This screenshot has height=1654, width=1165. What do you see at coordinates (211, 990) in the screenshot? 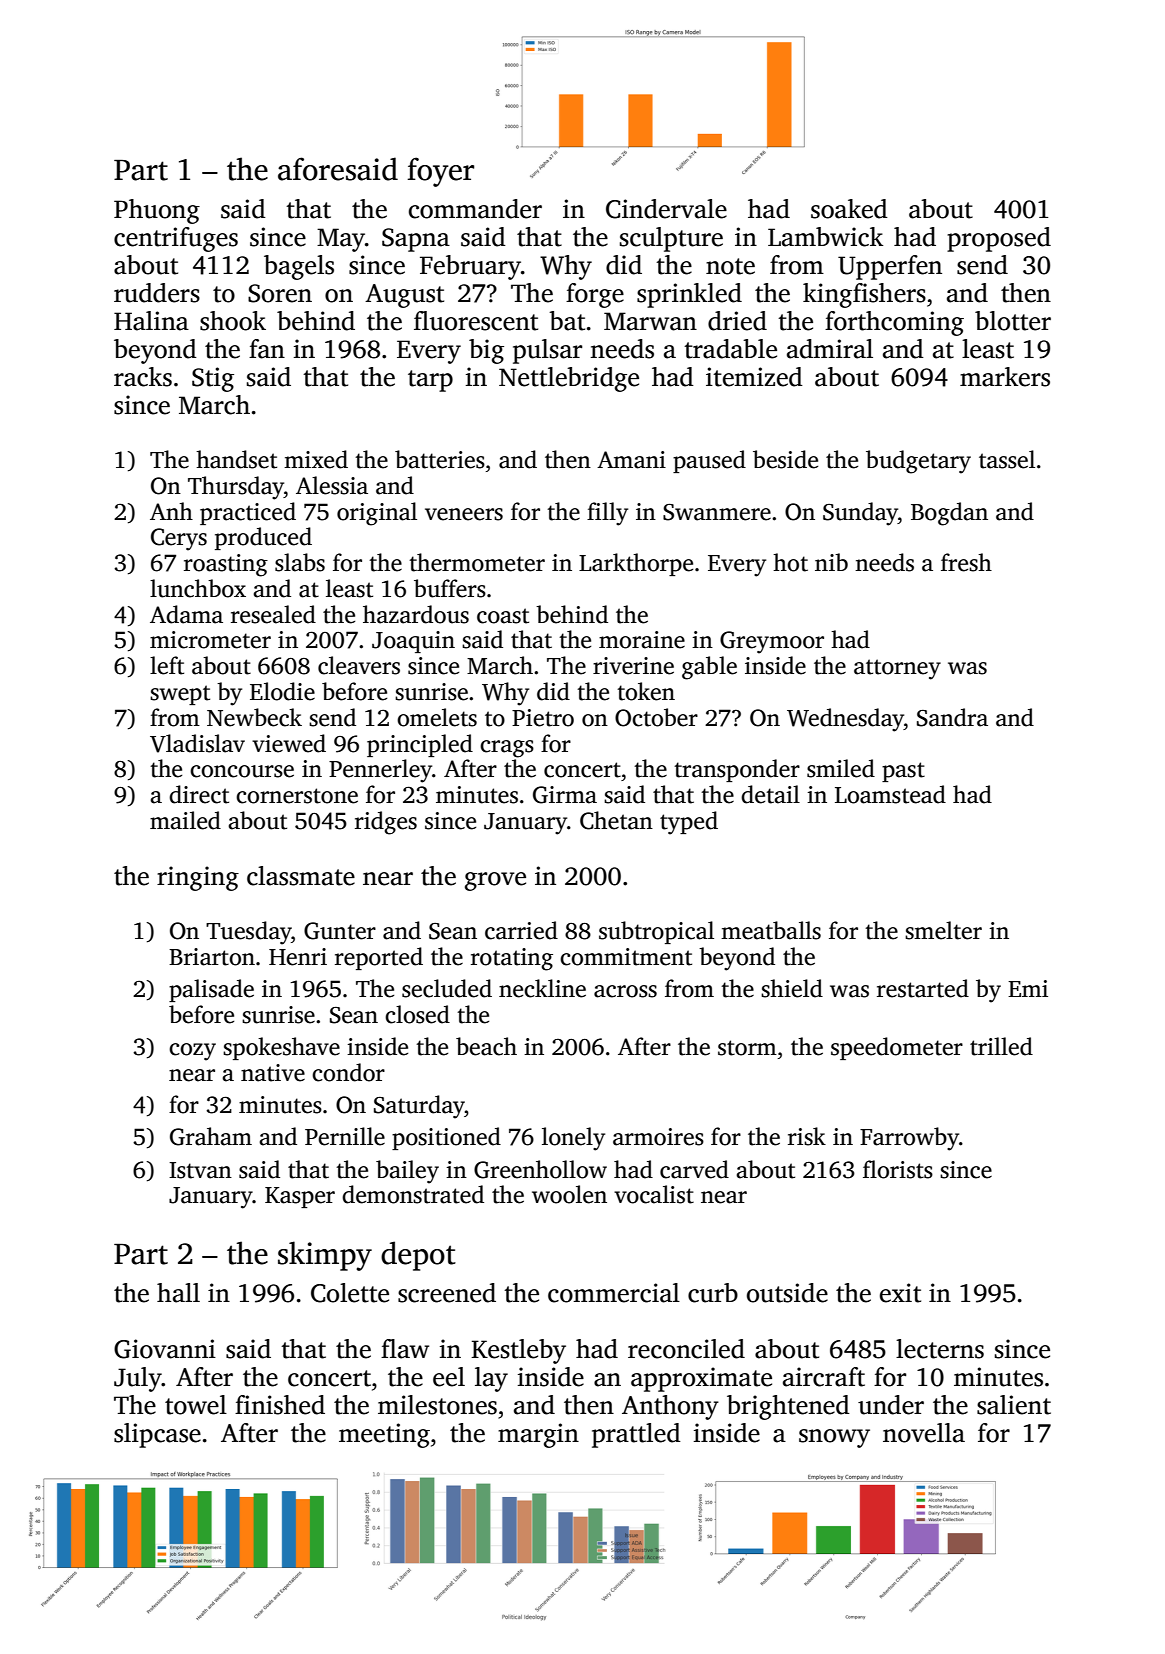
I see `palisade` at bounding box center [211, 990].
